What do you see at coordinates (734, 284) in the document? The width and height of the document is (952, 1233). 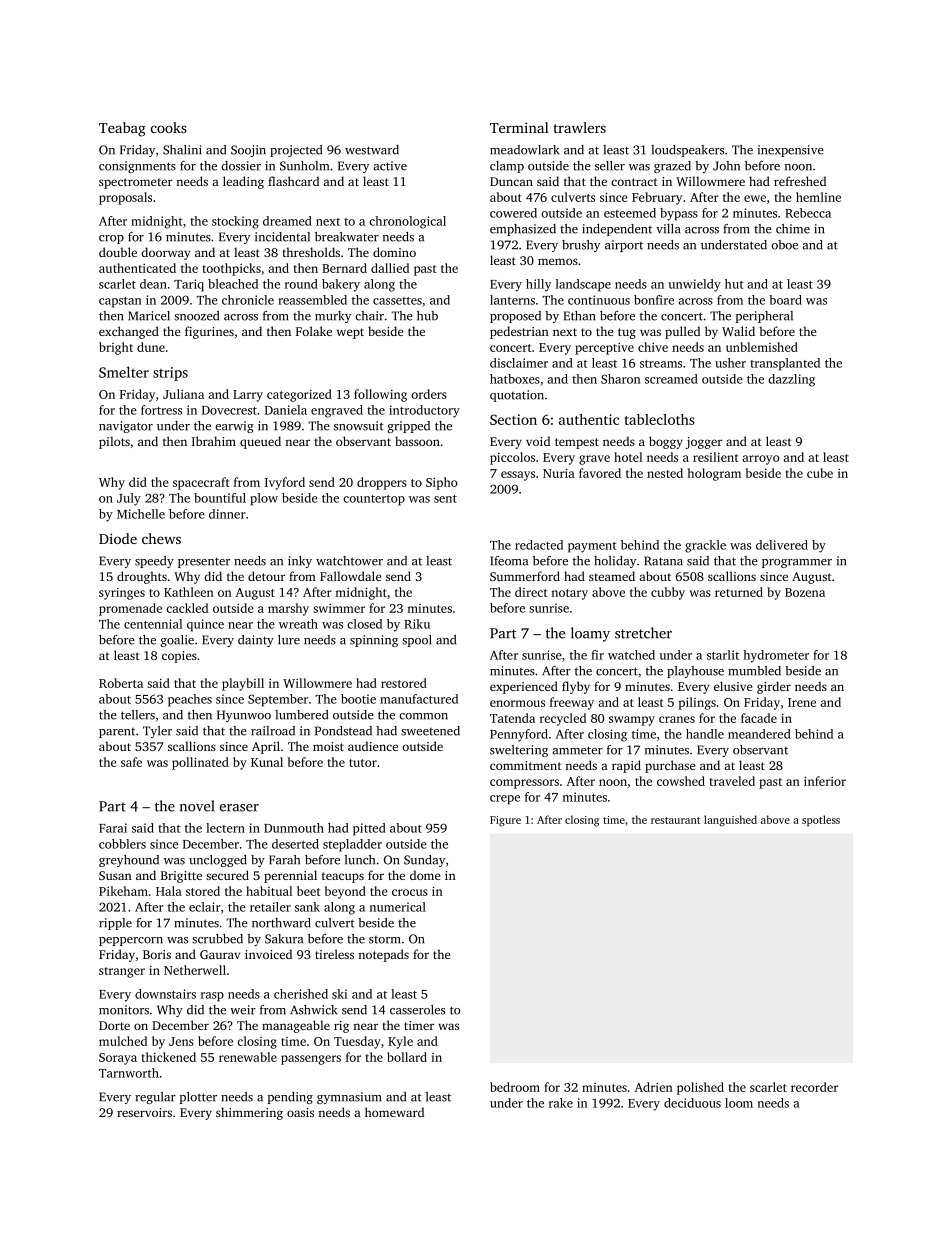 I see `hut` at bounding box center [734, 284].
